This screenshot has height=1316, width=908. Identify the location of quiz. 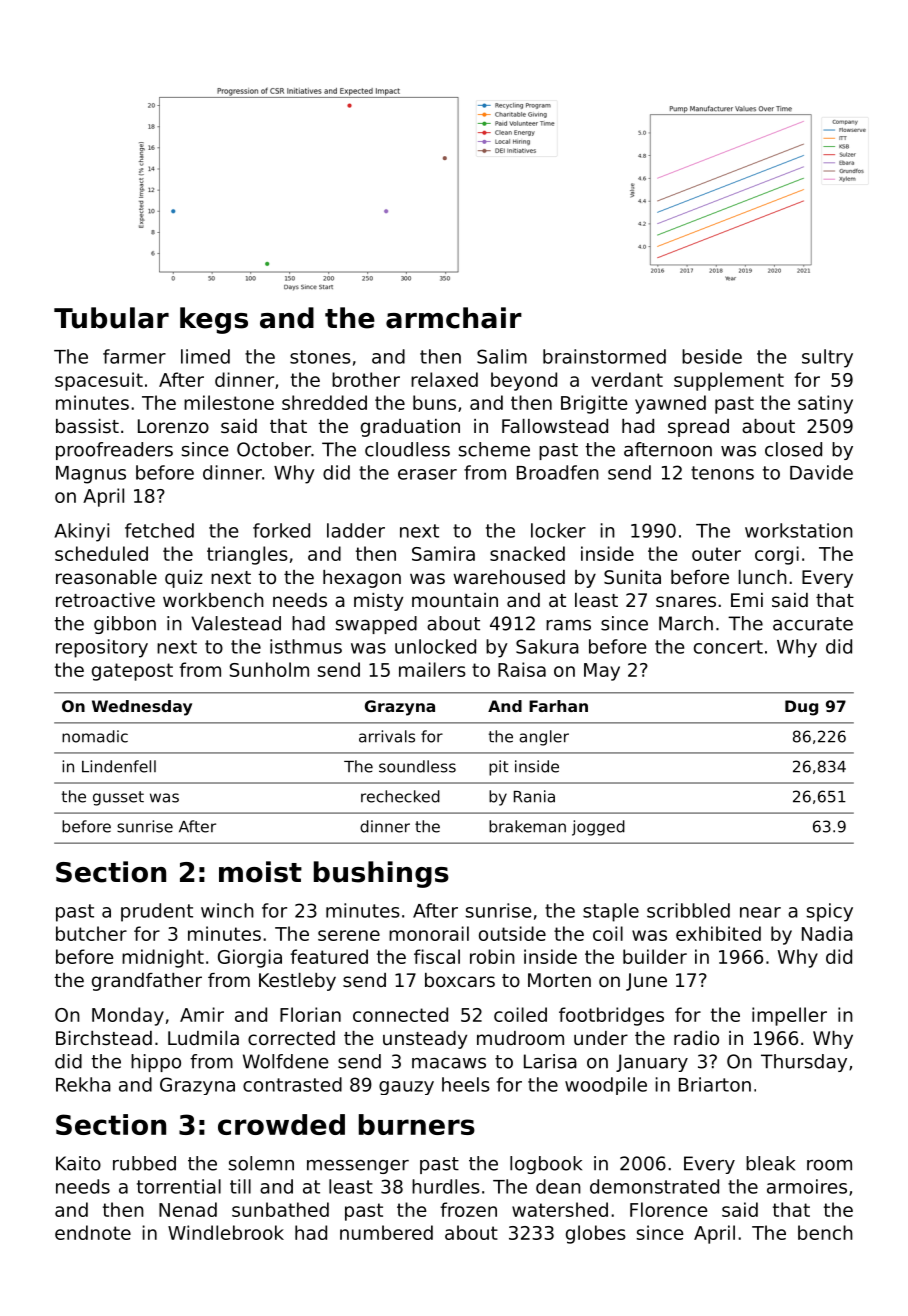
(184, 579).
